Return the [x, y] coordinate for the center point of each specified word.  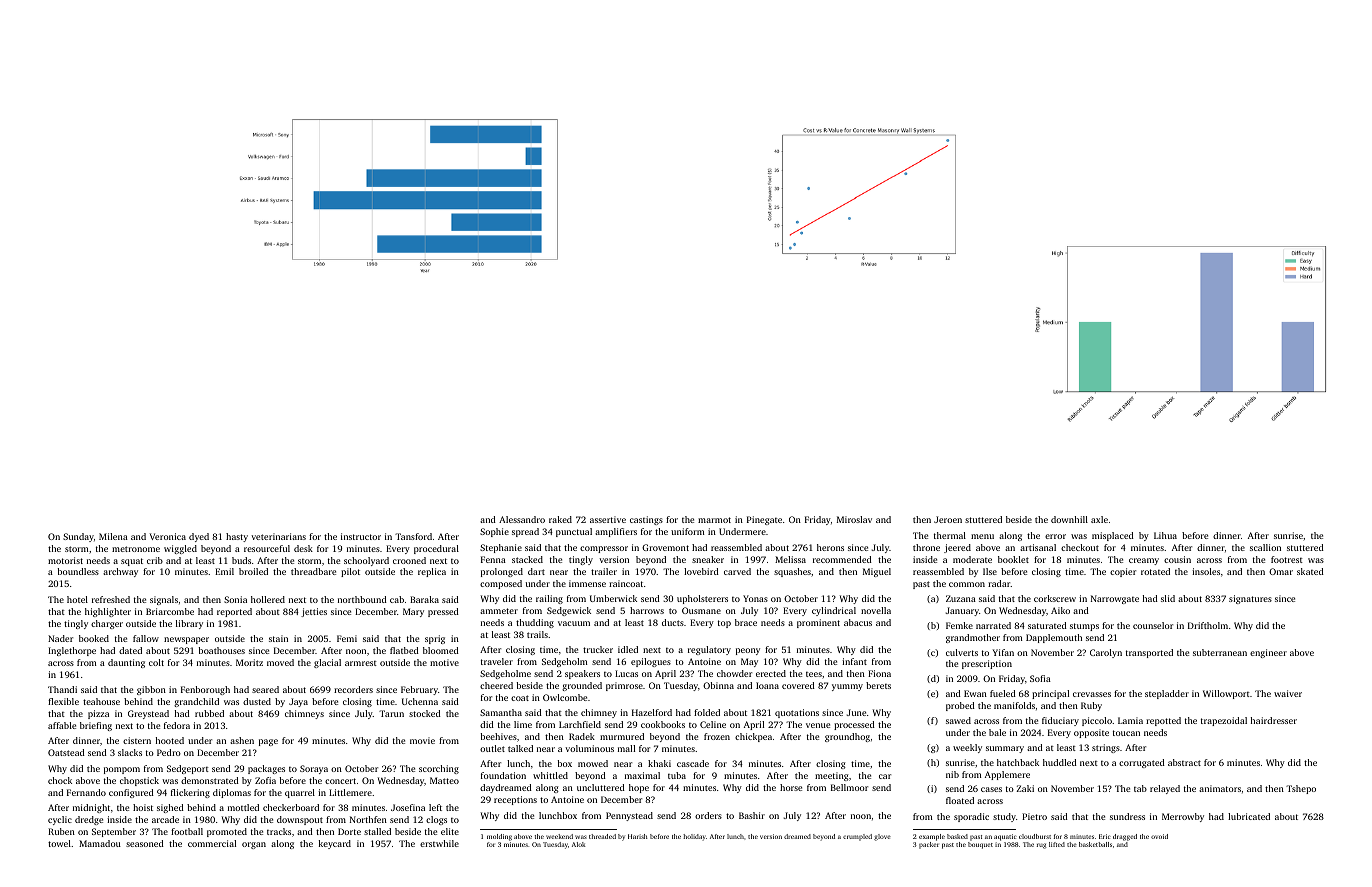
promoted [227, 832]
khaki [659, 763]
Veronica [168, 536]
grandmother [973, 638]
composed [501, 584]
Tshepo [1301, 789]
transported [1149, 653]
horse [791, 787]
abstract [1184, 762]
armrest [361, 663]
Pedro [169, 752]
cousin [1177, 559]
